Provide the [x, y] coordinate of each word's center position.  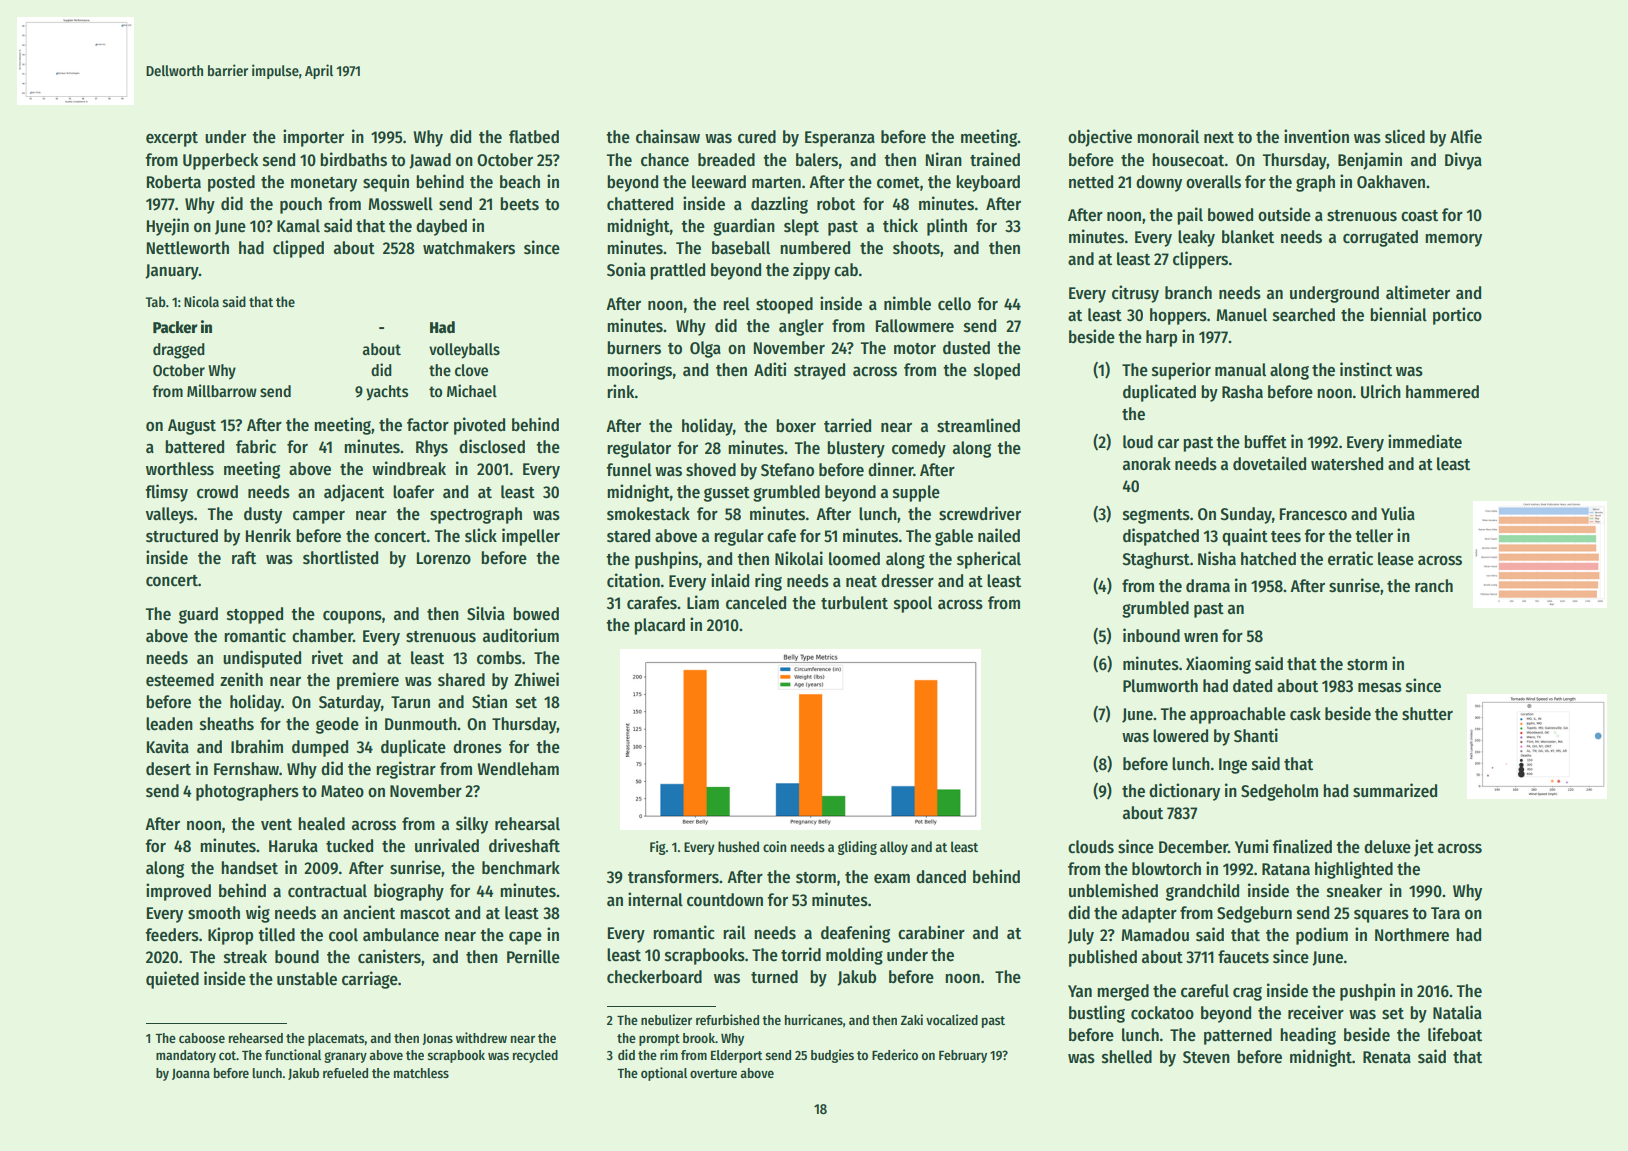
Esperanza [840, 139]
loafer [413, 492]
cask [1305, 714]
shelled [1127, 1057]
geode [337, 725]
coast [1419, 216]
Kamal [298, 226]
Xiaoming [1218, 665]
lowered [1180, 736]
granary [345, 1057]
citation [633, 580]
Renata [1387, 1057]
